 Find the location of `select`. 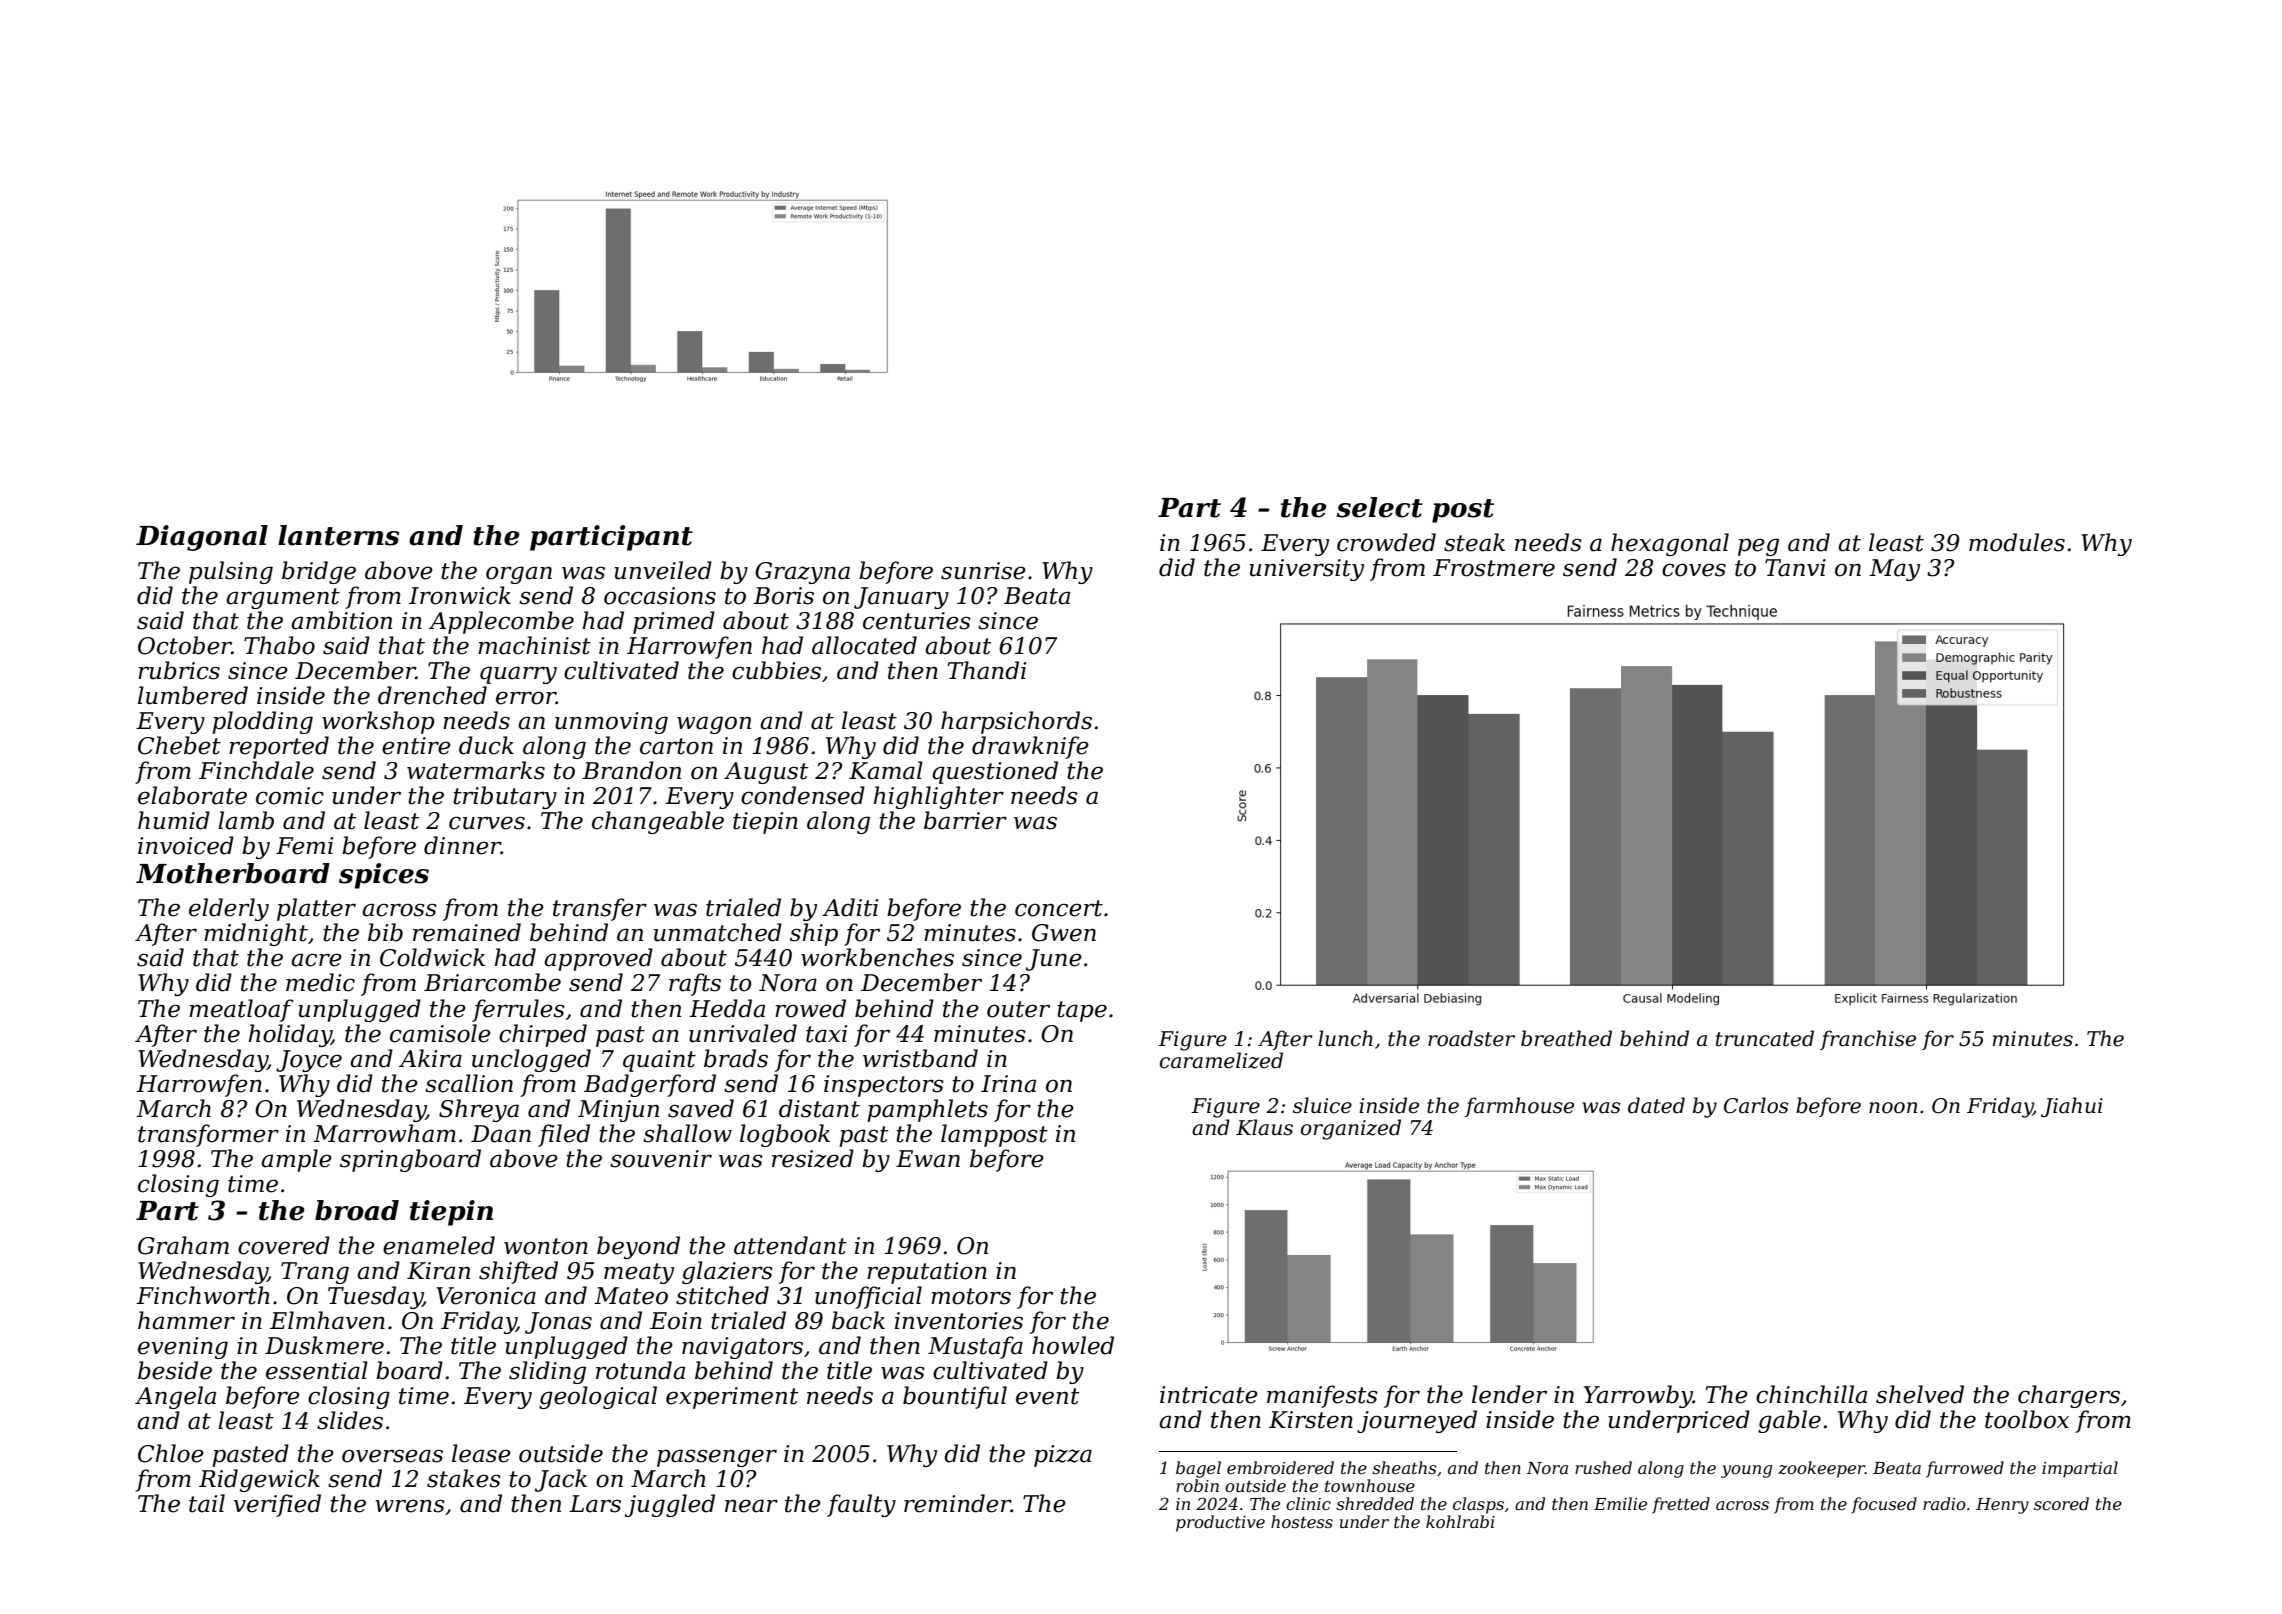

select is located at coordinates (1380, 507).
